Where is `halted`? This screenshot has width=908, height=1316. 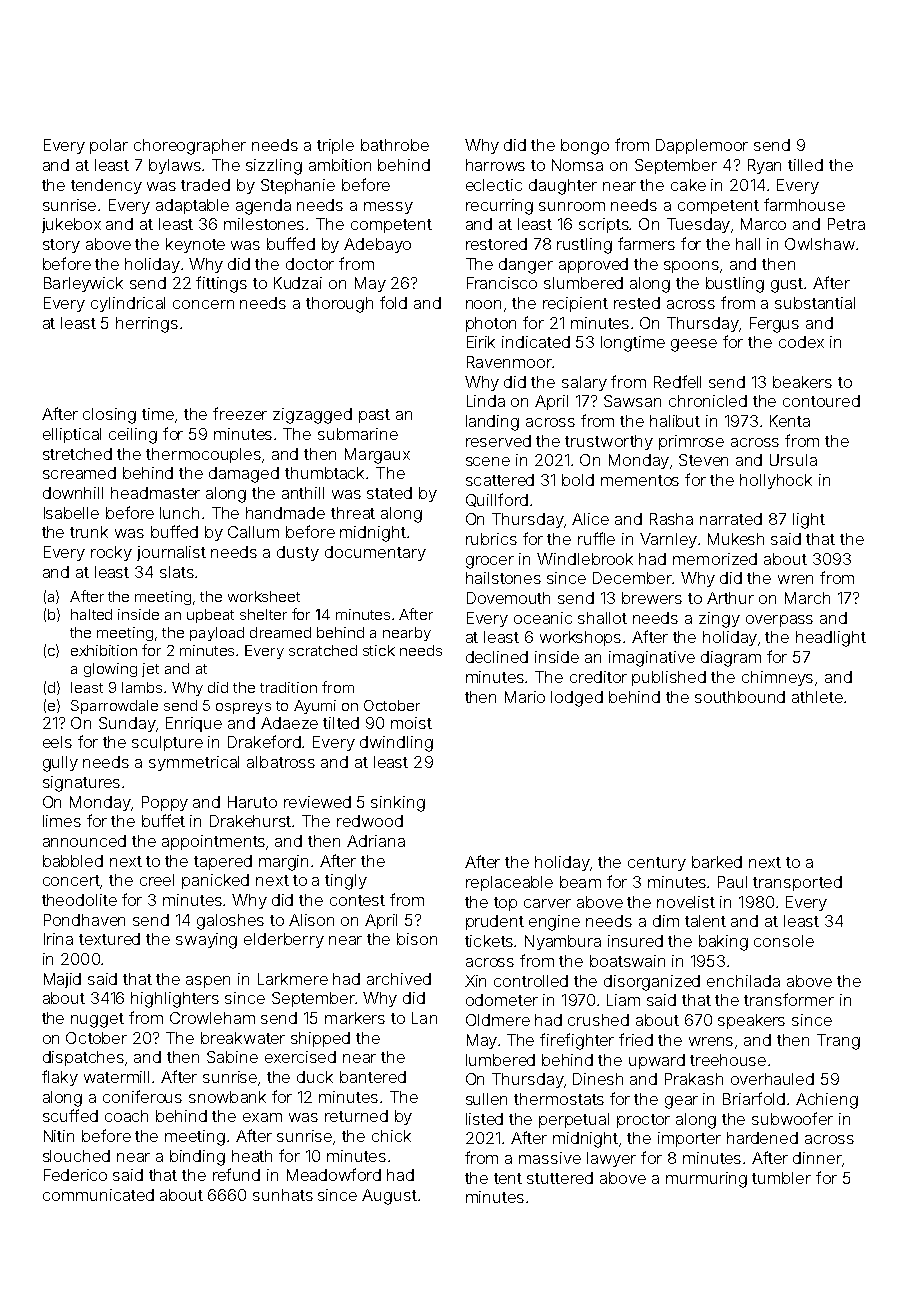 halted is located at coordinates (91, 614).
